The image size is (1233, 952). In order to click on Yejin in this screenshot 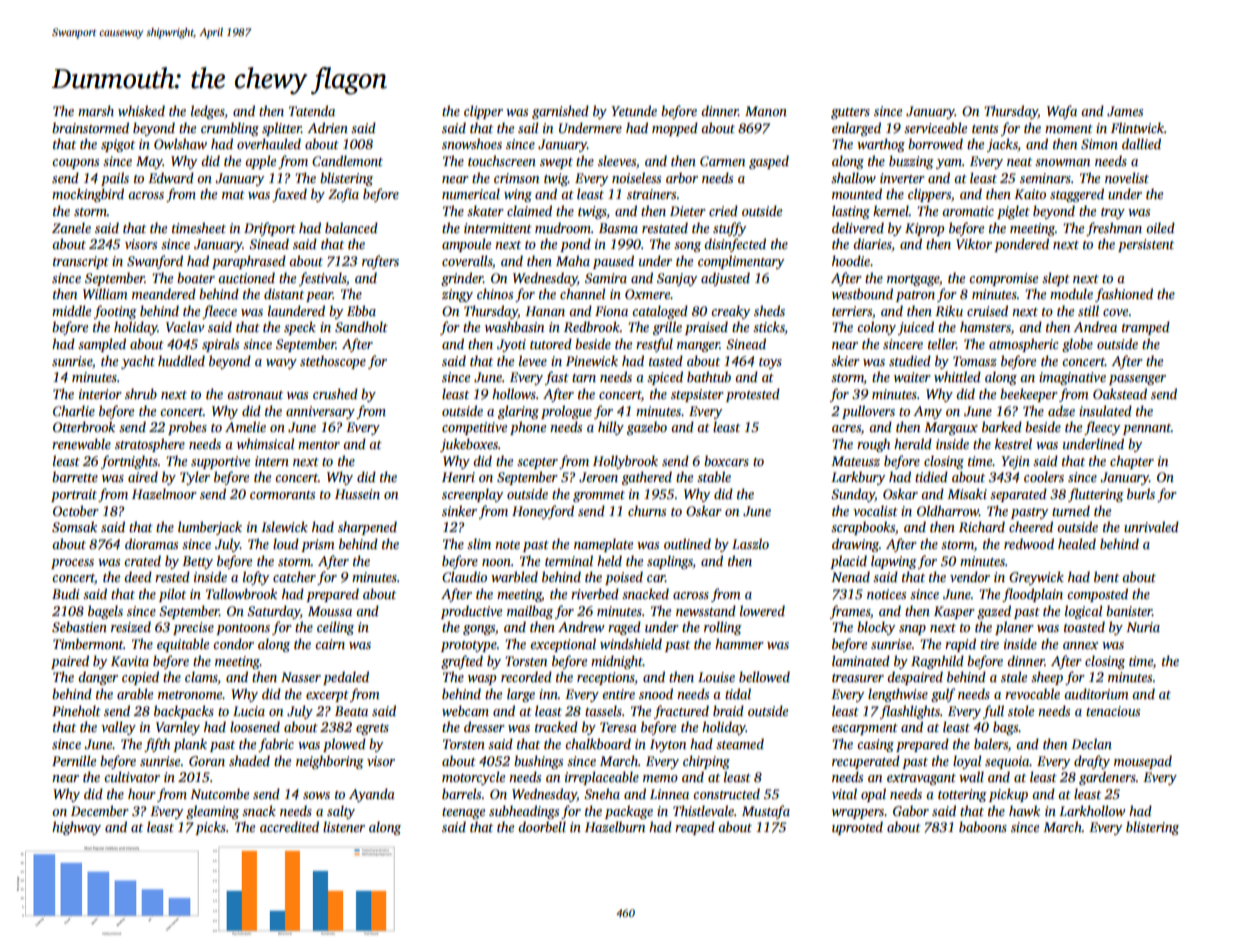, I will do `click(1015, 462)`.
